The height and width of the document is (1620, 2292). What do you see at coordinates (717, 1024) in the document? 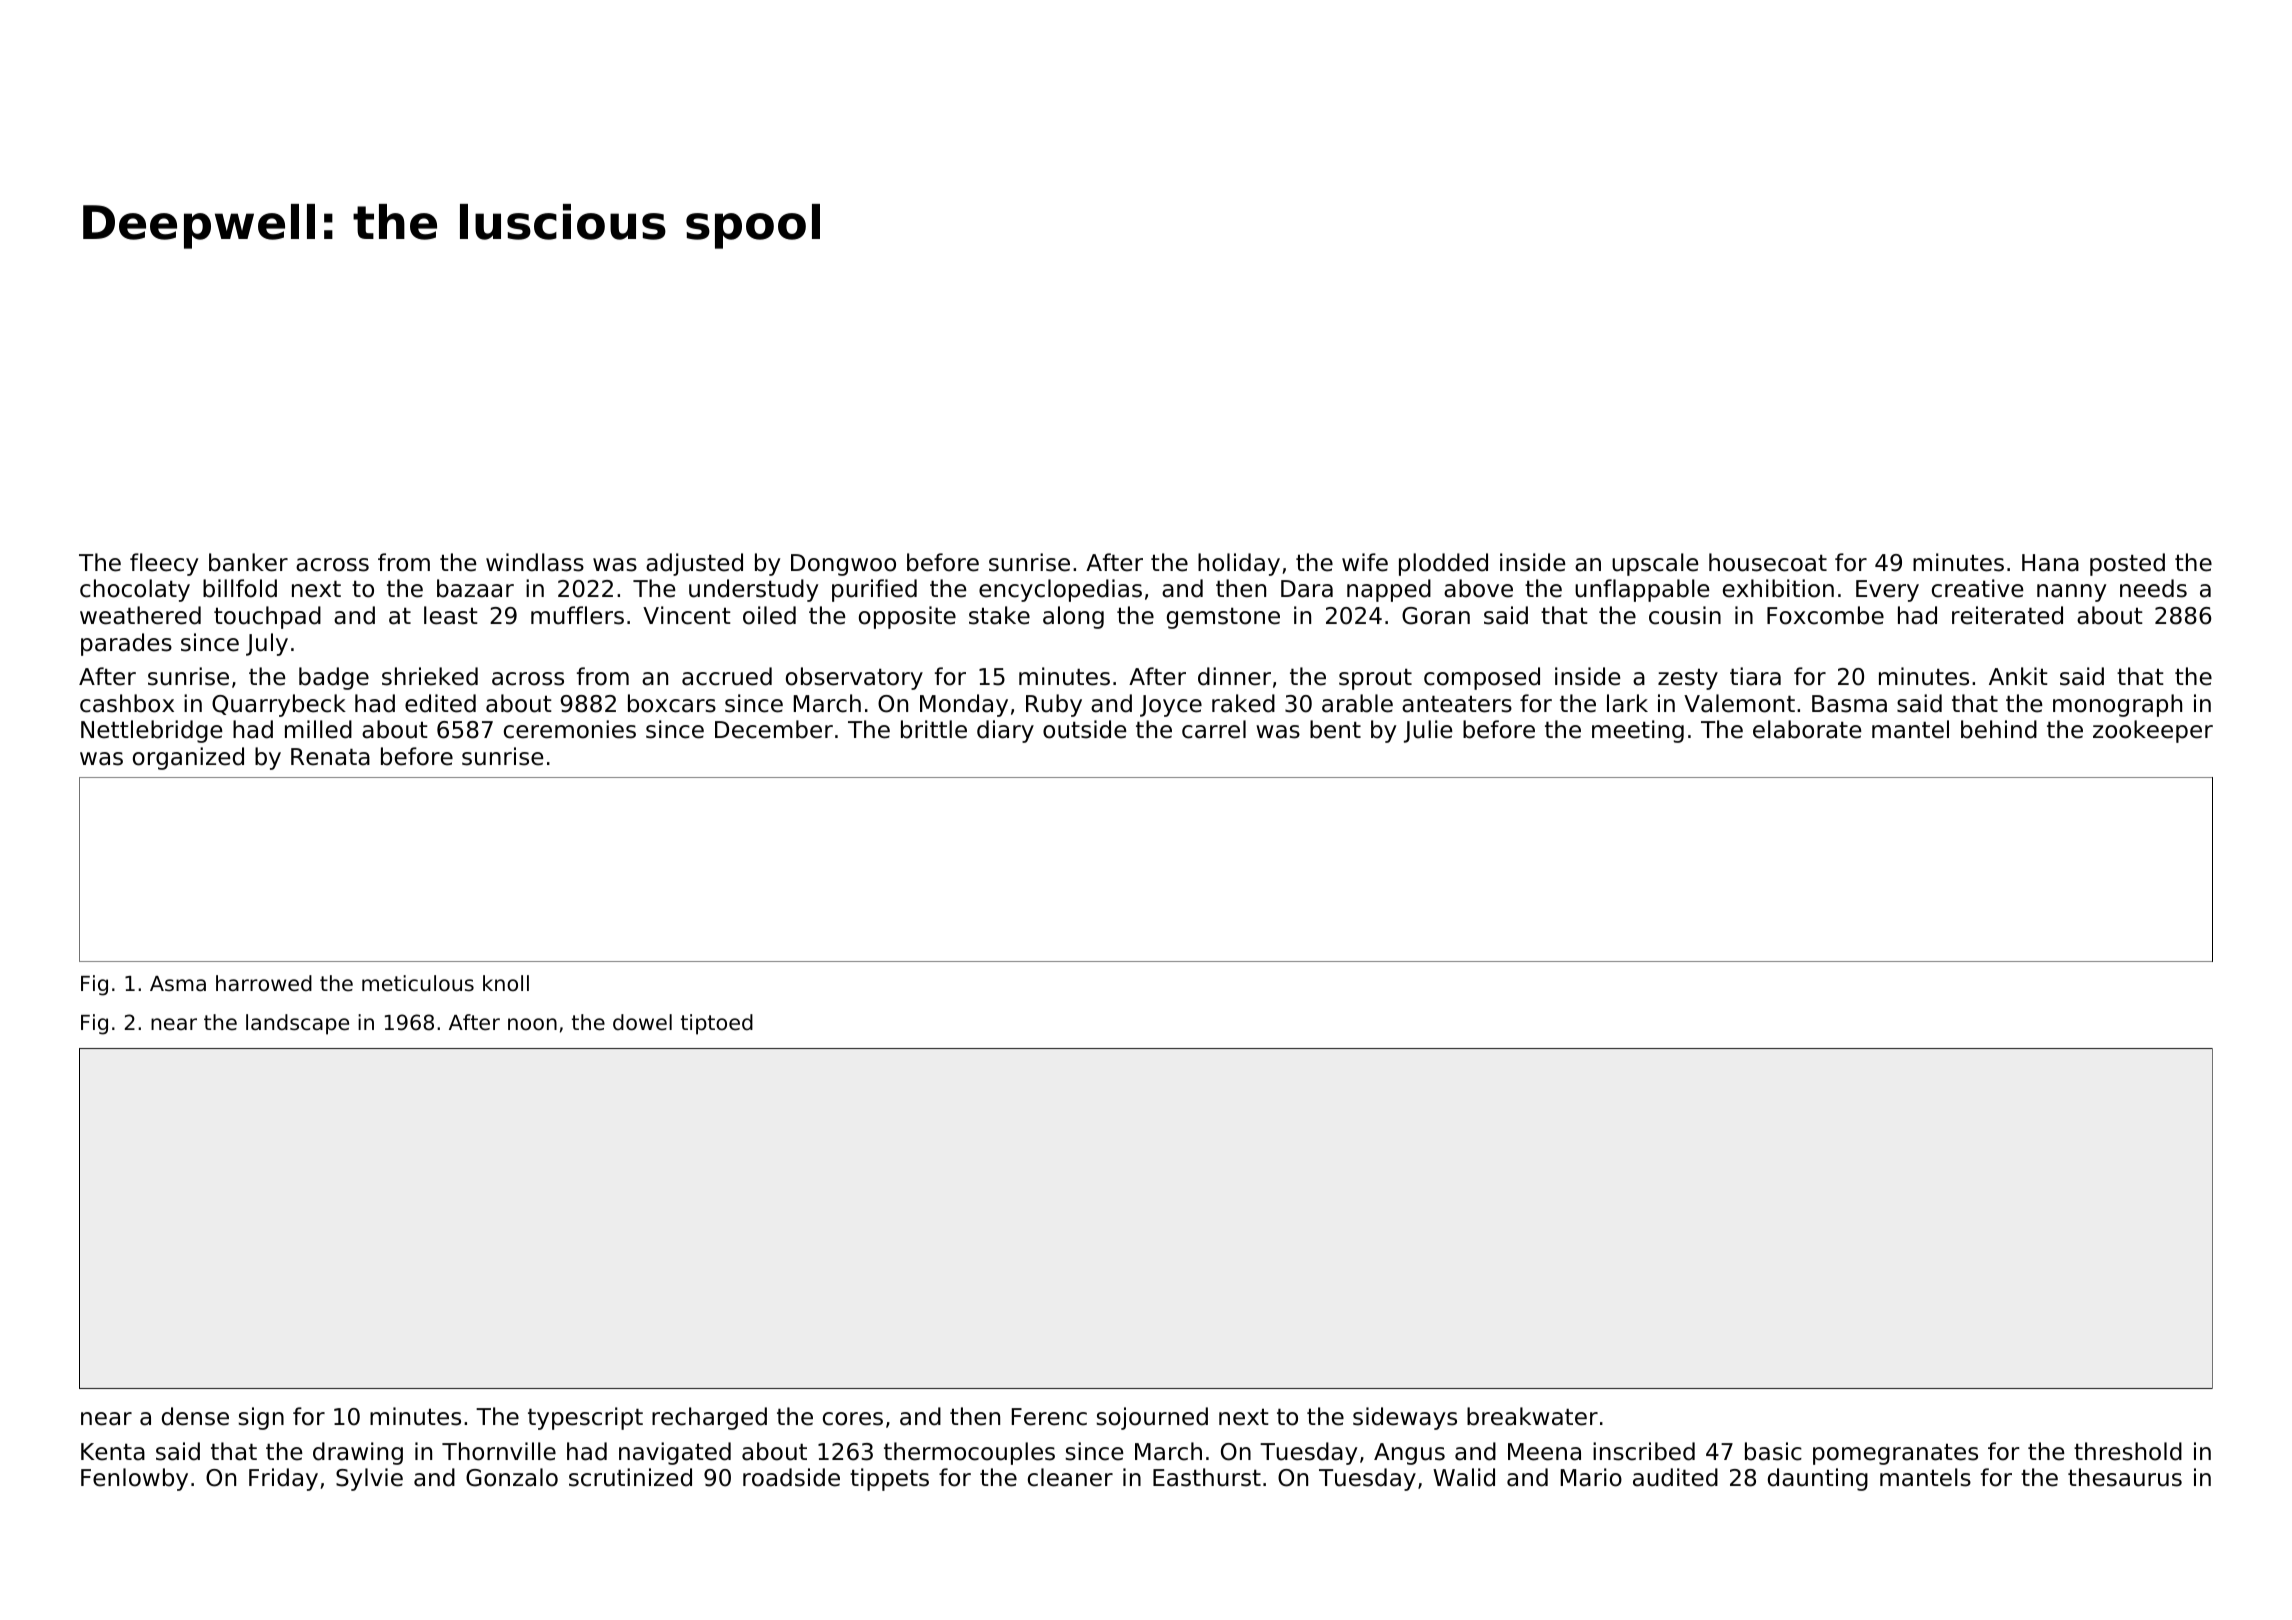
I see `tiptoed` at bounding box center [717, 1024].
